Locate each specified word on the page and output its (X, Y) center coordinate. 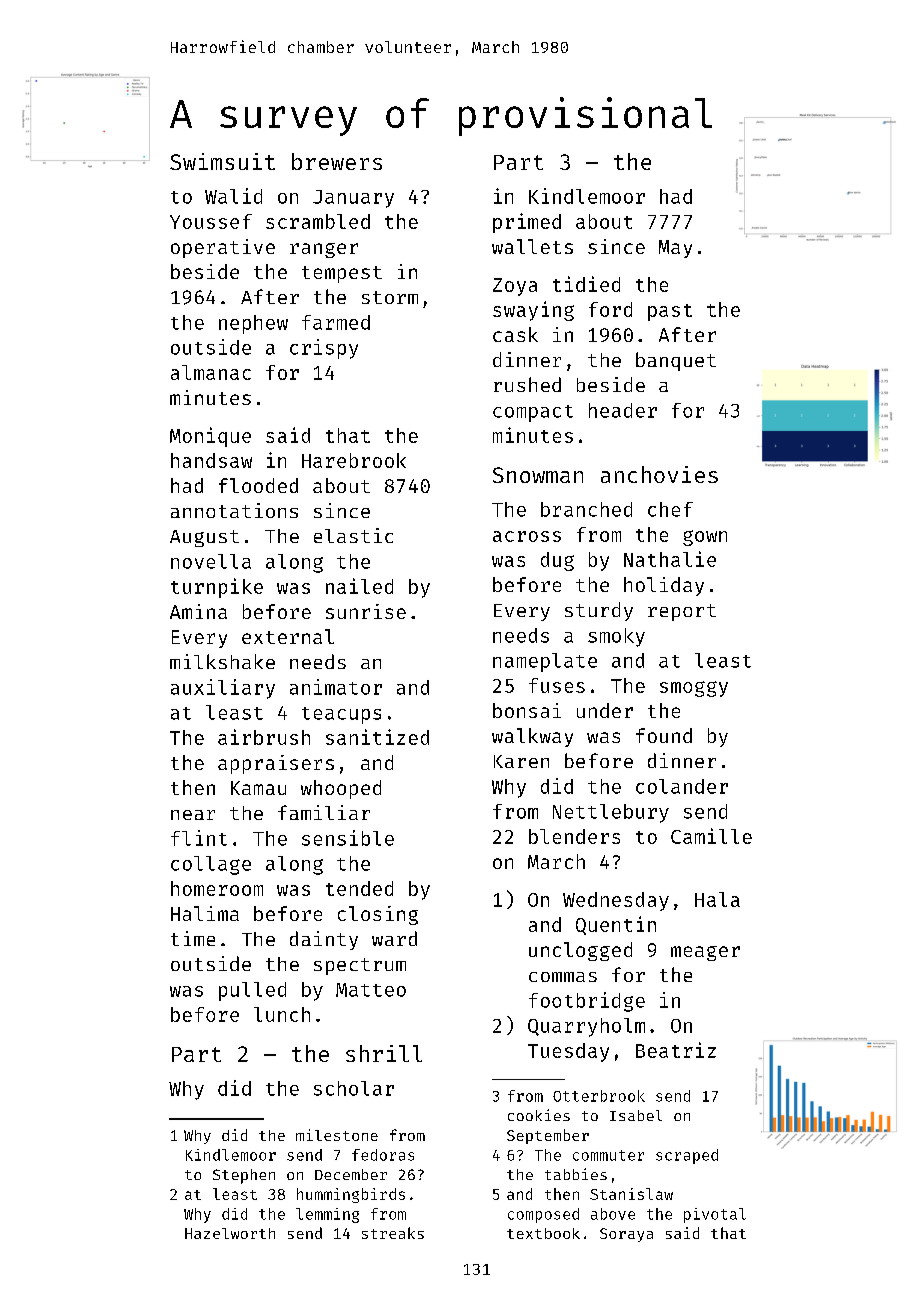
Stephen (244, 1176)
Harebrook (354, 460)
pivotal (715, 1215)
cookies (539, 1115)
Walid (233, 196)
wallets (532, 246)
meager (705, 953)
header (623, 410)
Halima (205, 913)
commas (563, 977)
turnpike (217, 588)
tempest (342, 274)
